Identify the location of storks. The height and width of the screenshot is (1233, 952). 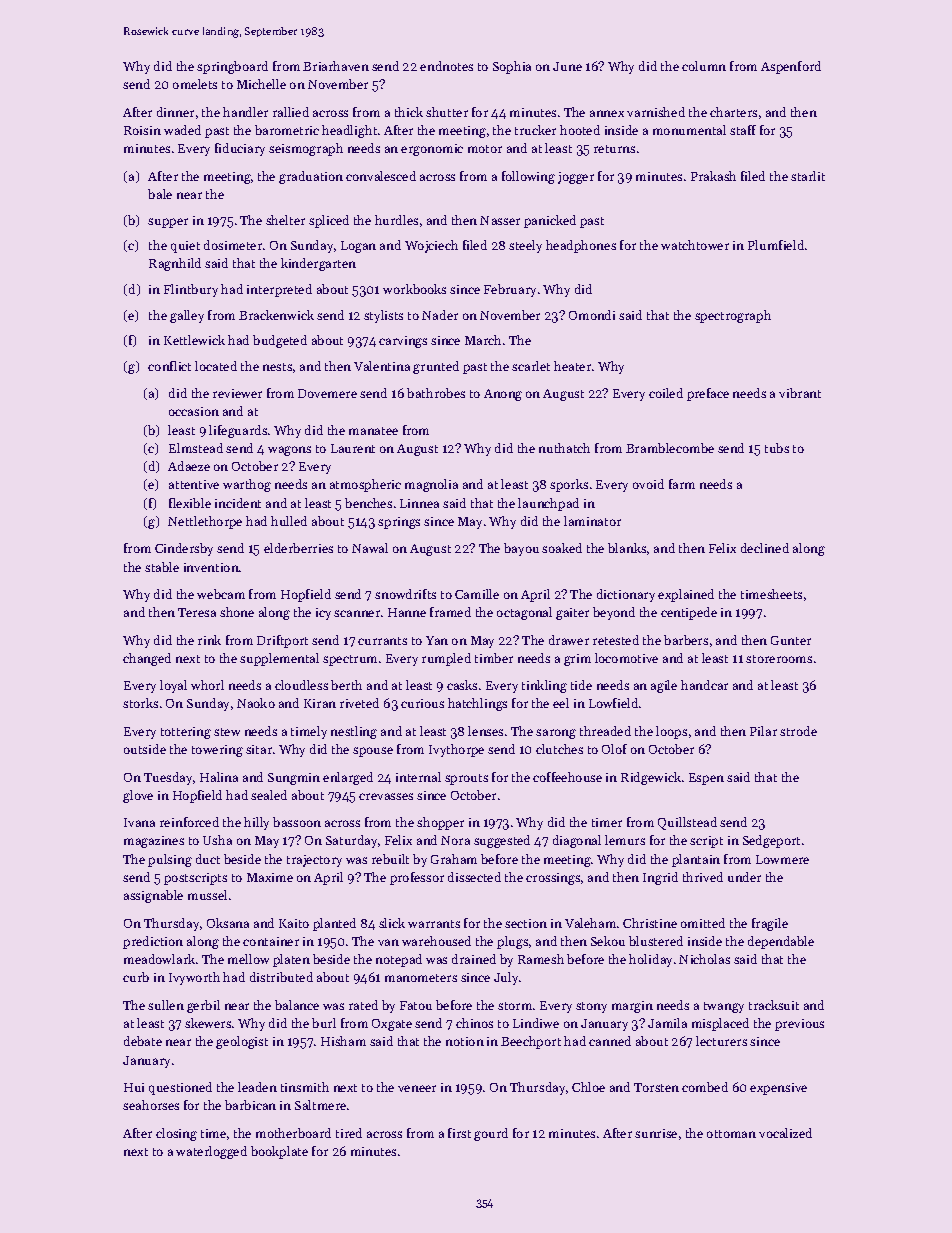
(140, 703).
